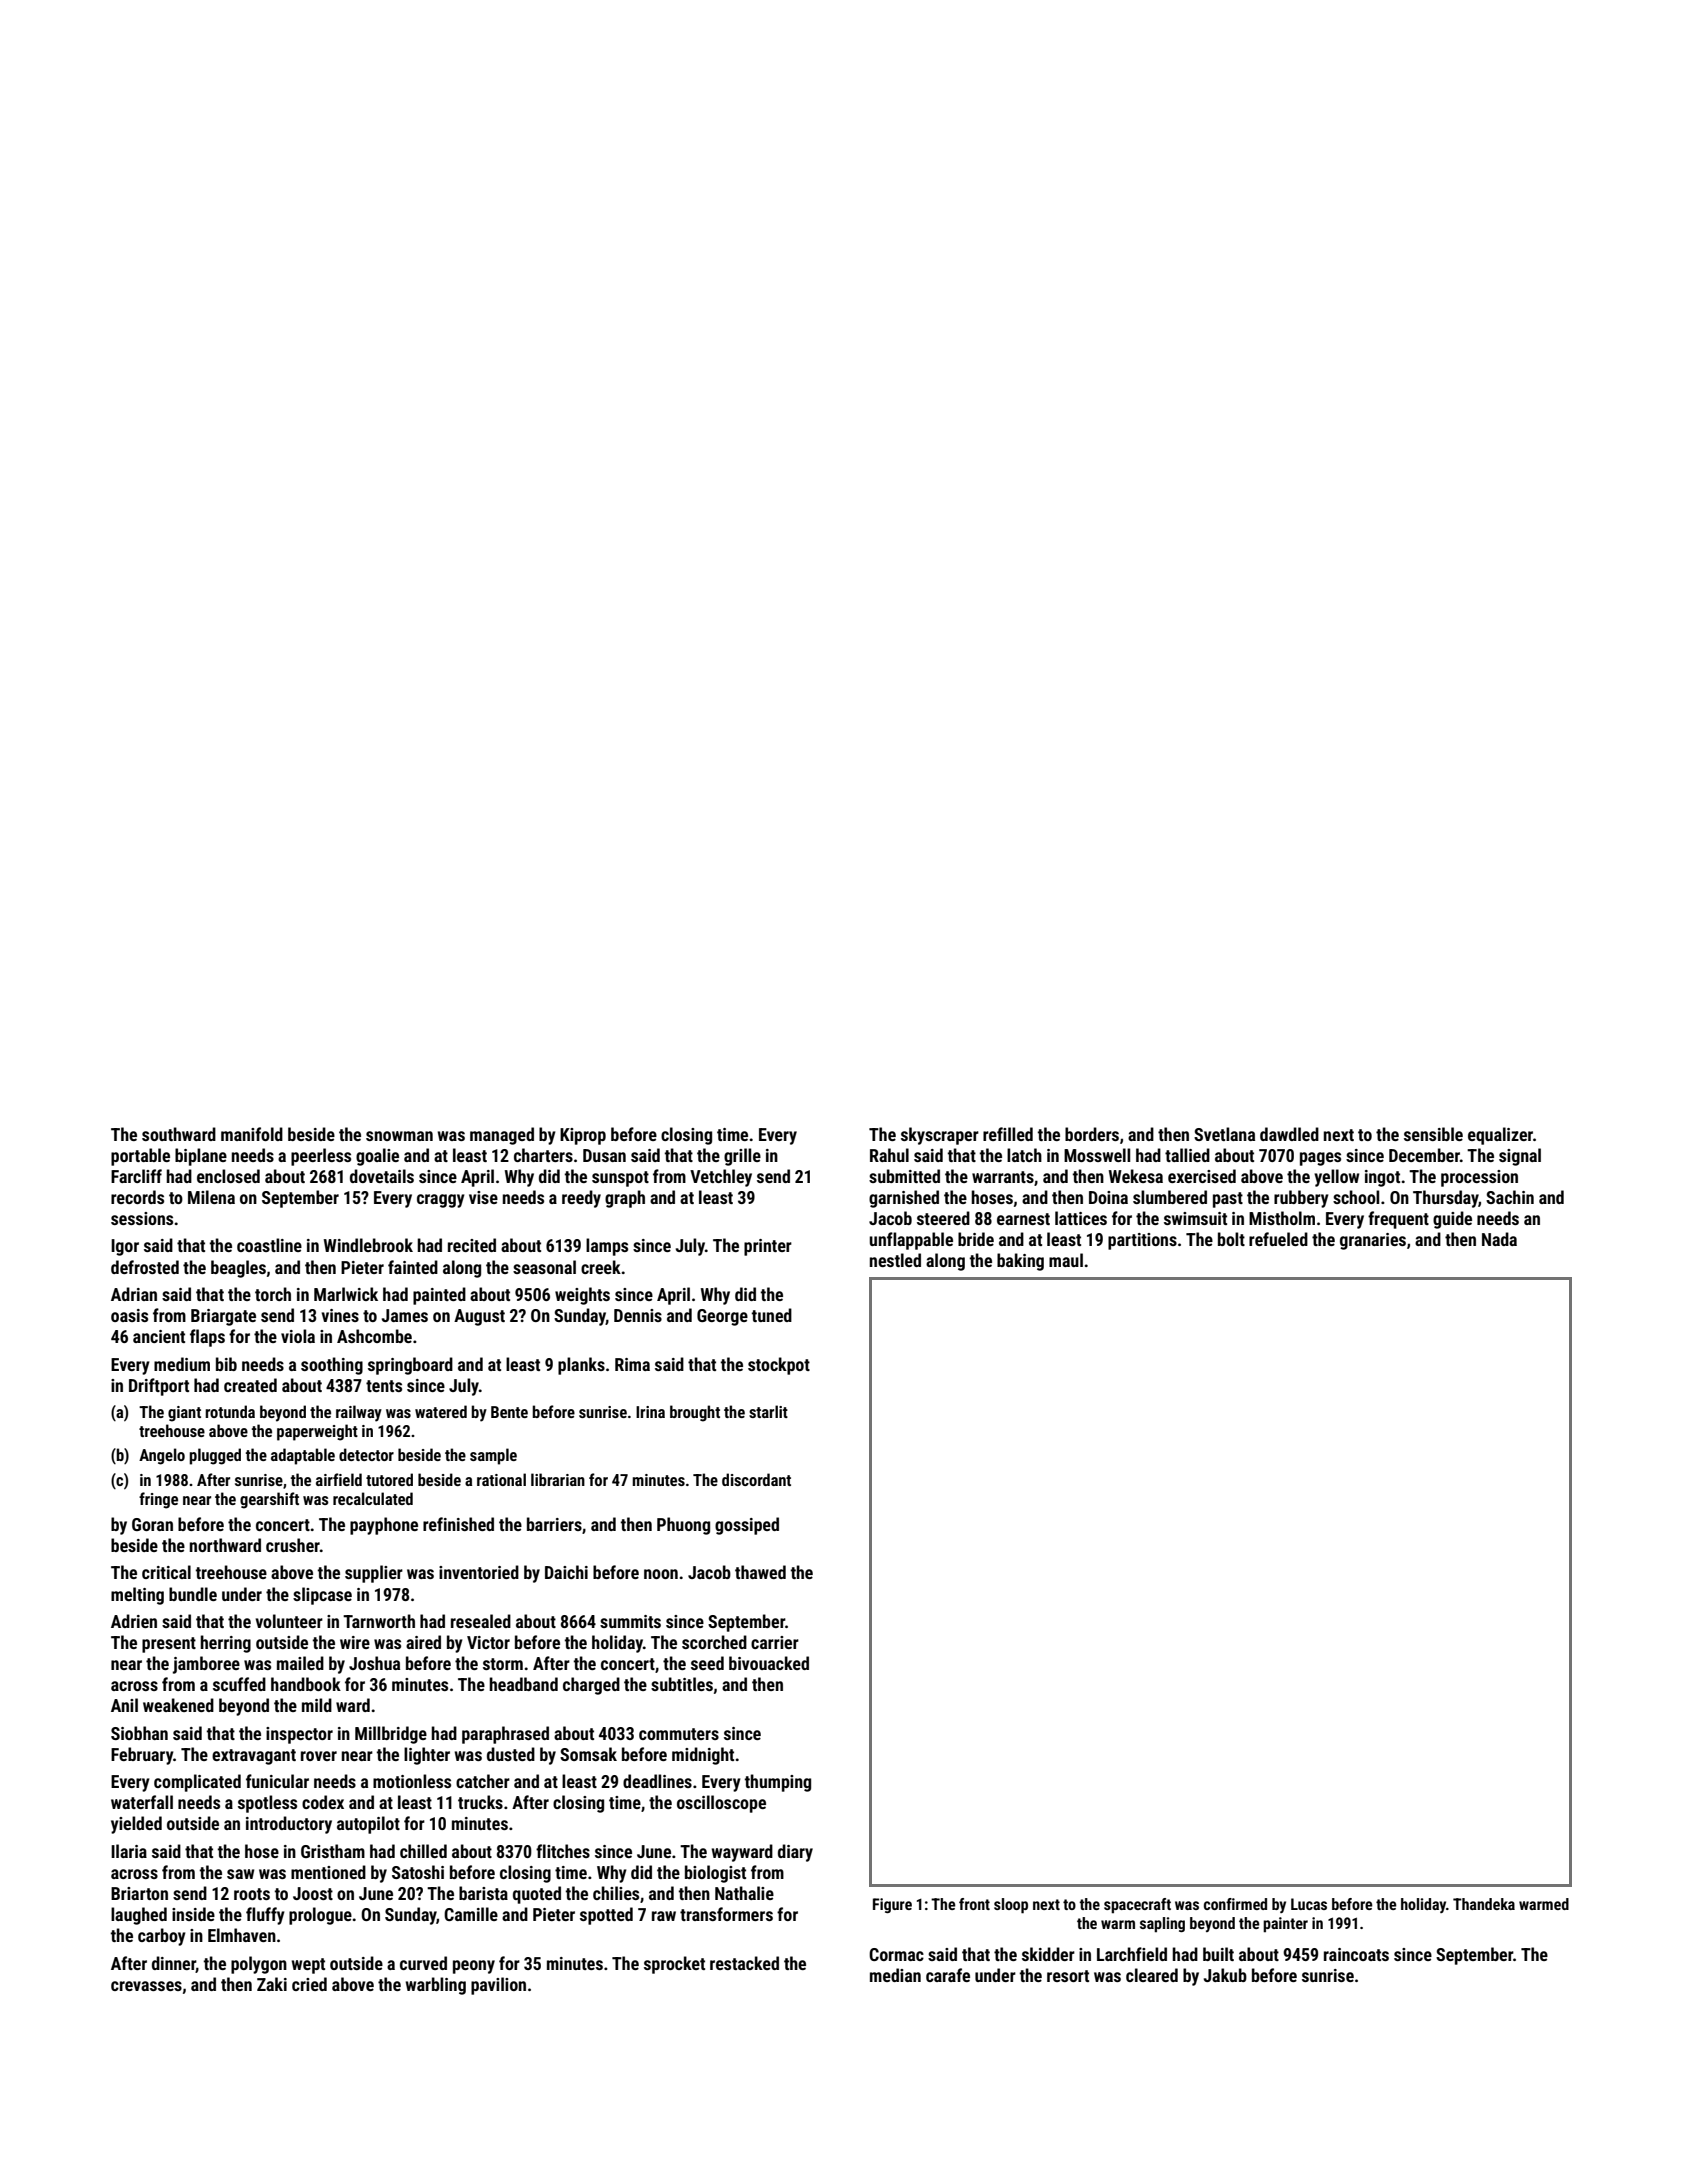 This image has height=2178, width=1683. I want to click on Zaki, so click(272, 1984).
